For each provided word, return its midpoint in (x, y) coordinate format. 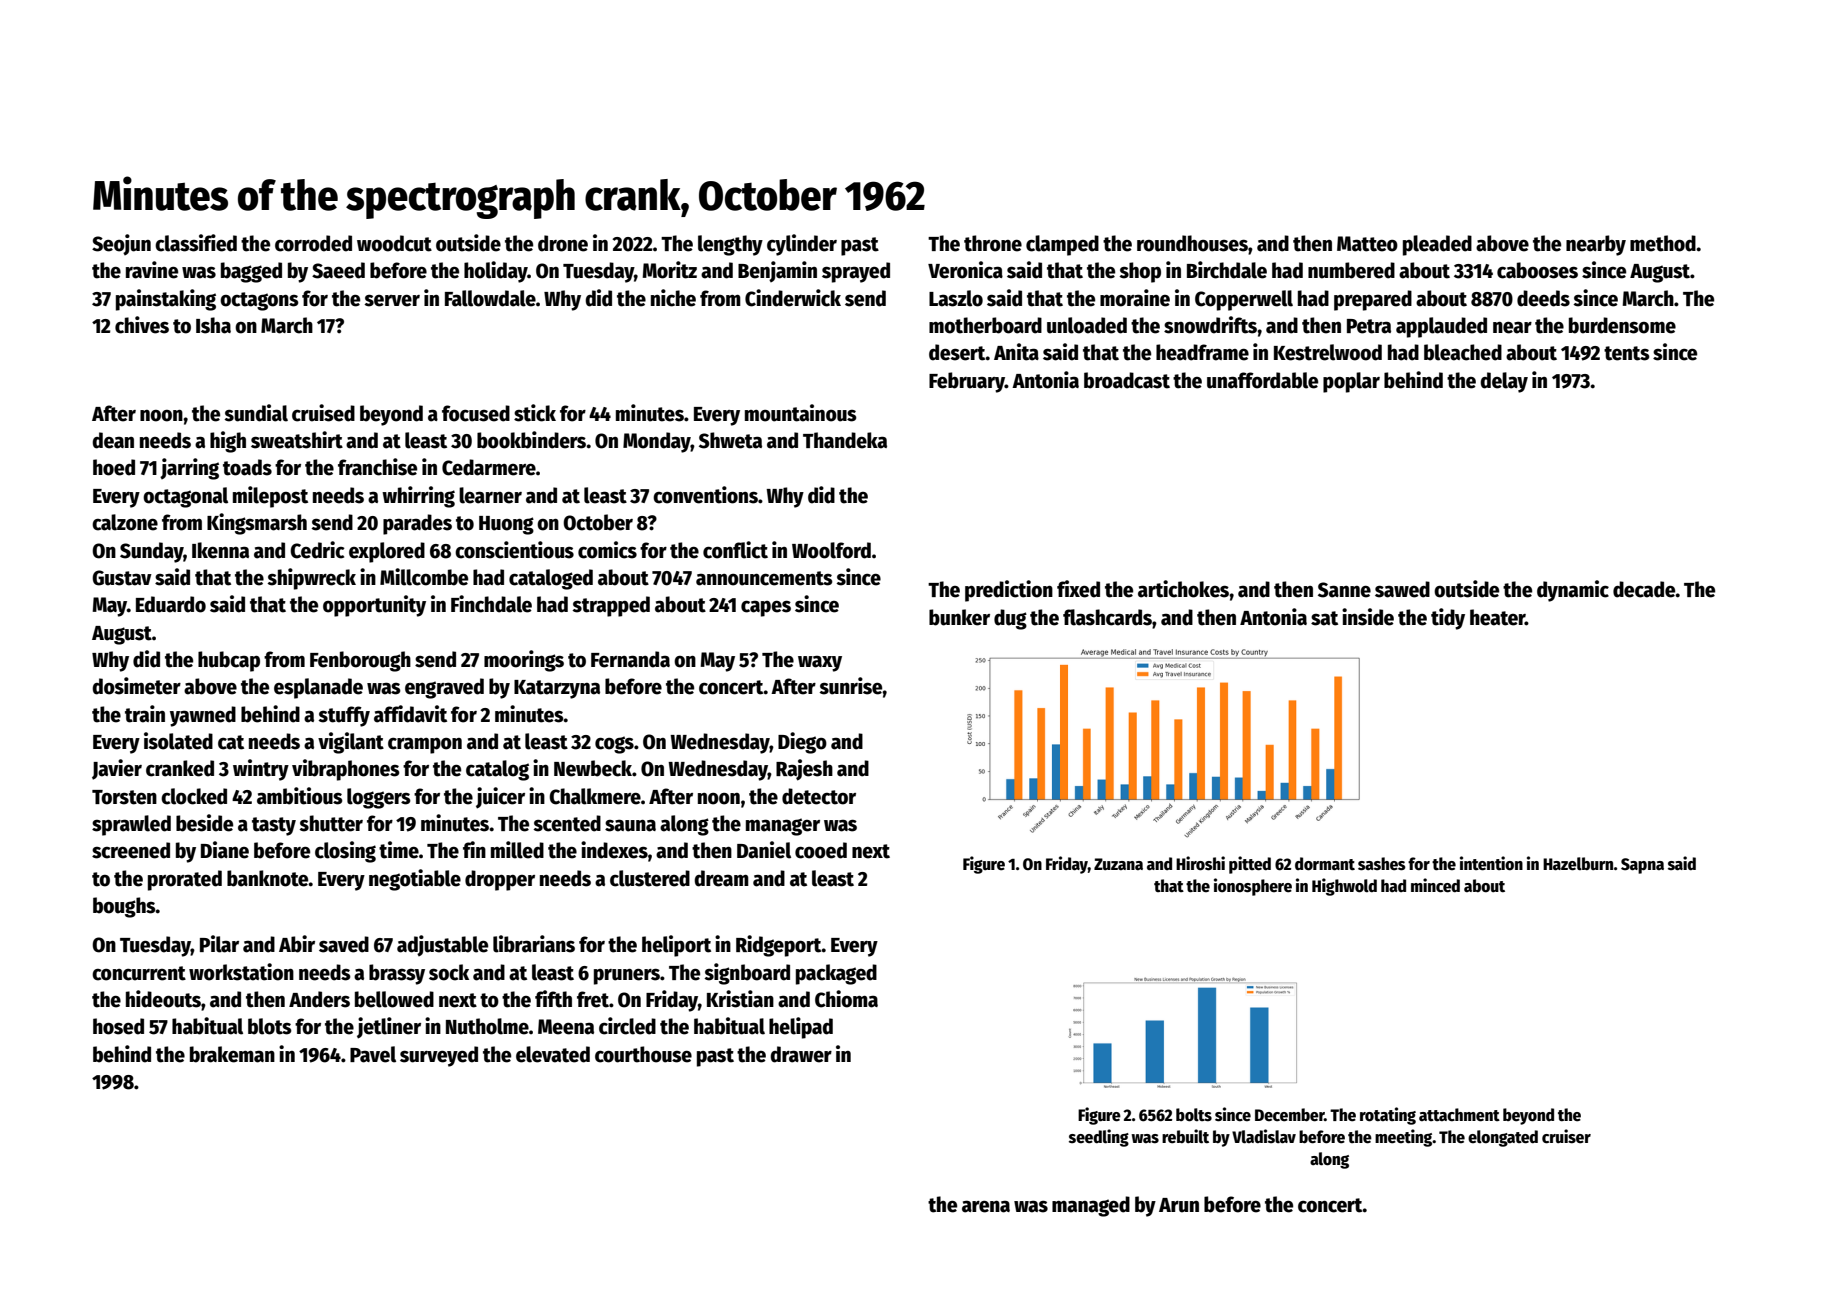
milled (517, 850)
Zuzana (1118, 864)
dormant (1325, 864)
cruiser (1566, 1136)
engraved (444, 688)
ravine (152, 270)
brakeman (232, 1054)
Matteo (1367, 244)
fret (593, 999)
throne (993, 243)
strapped (611, 606)
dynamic (1573, 591)
